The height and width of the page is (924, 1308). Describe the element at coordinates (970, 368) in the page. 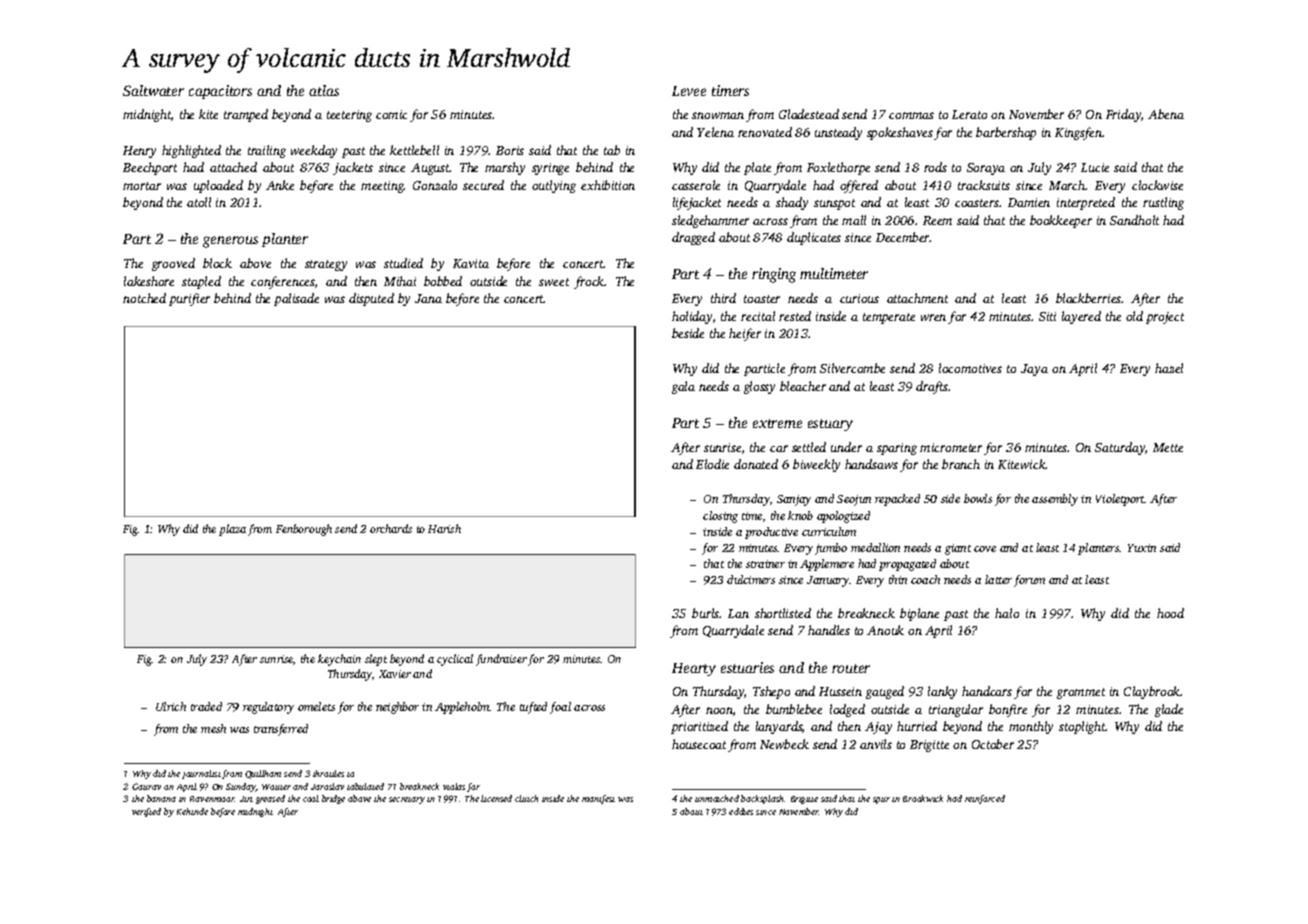

I see `locomotives` at that location.
